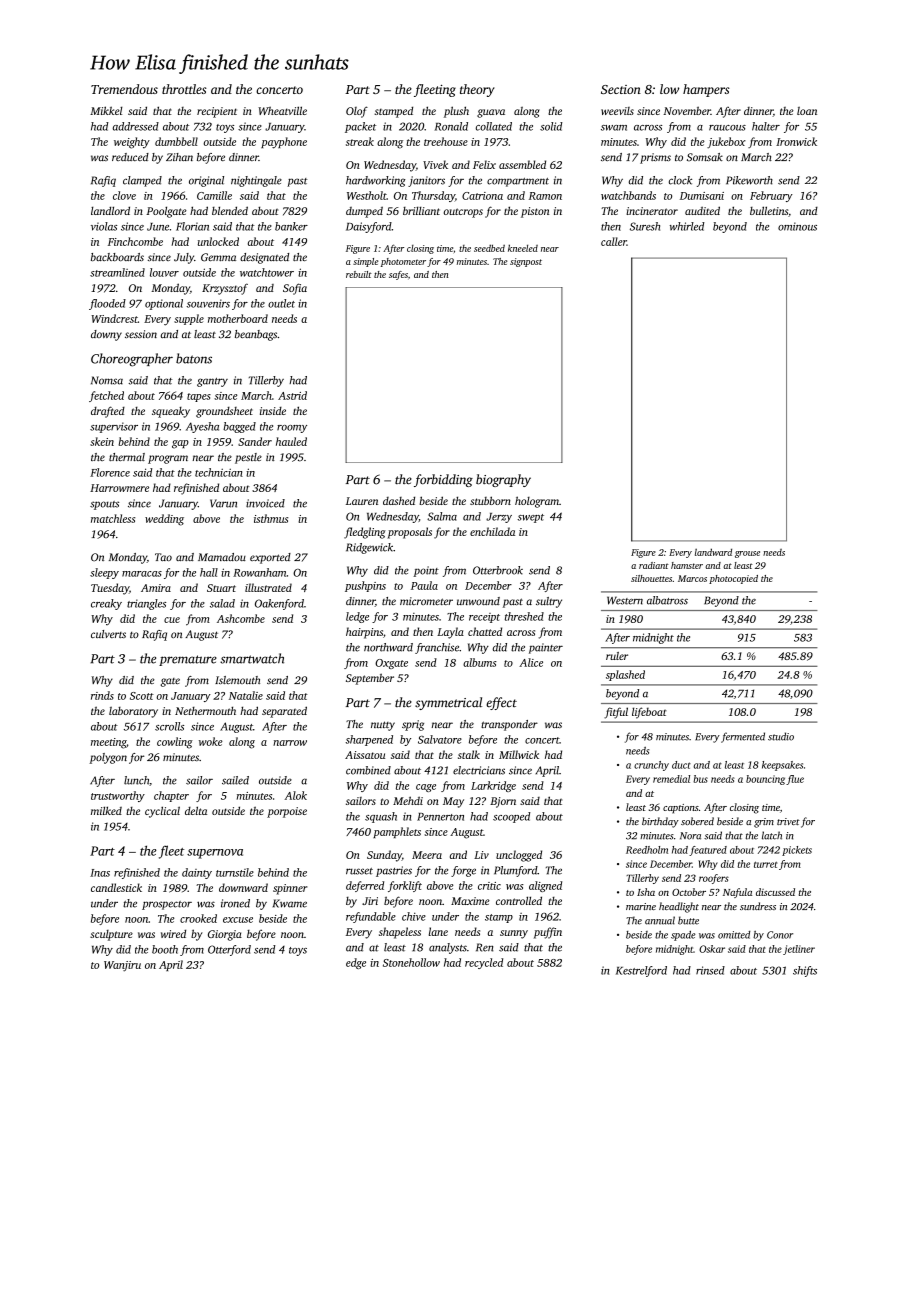  What do you see at coordinates (122, 966) in the screenshot?
I see `Wanjiru` at bounding box center [122, 966].
